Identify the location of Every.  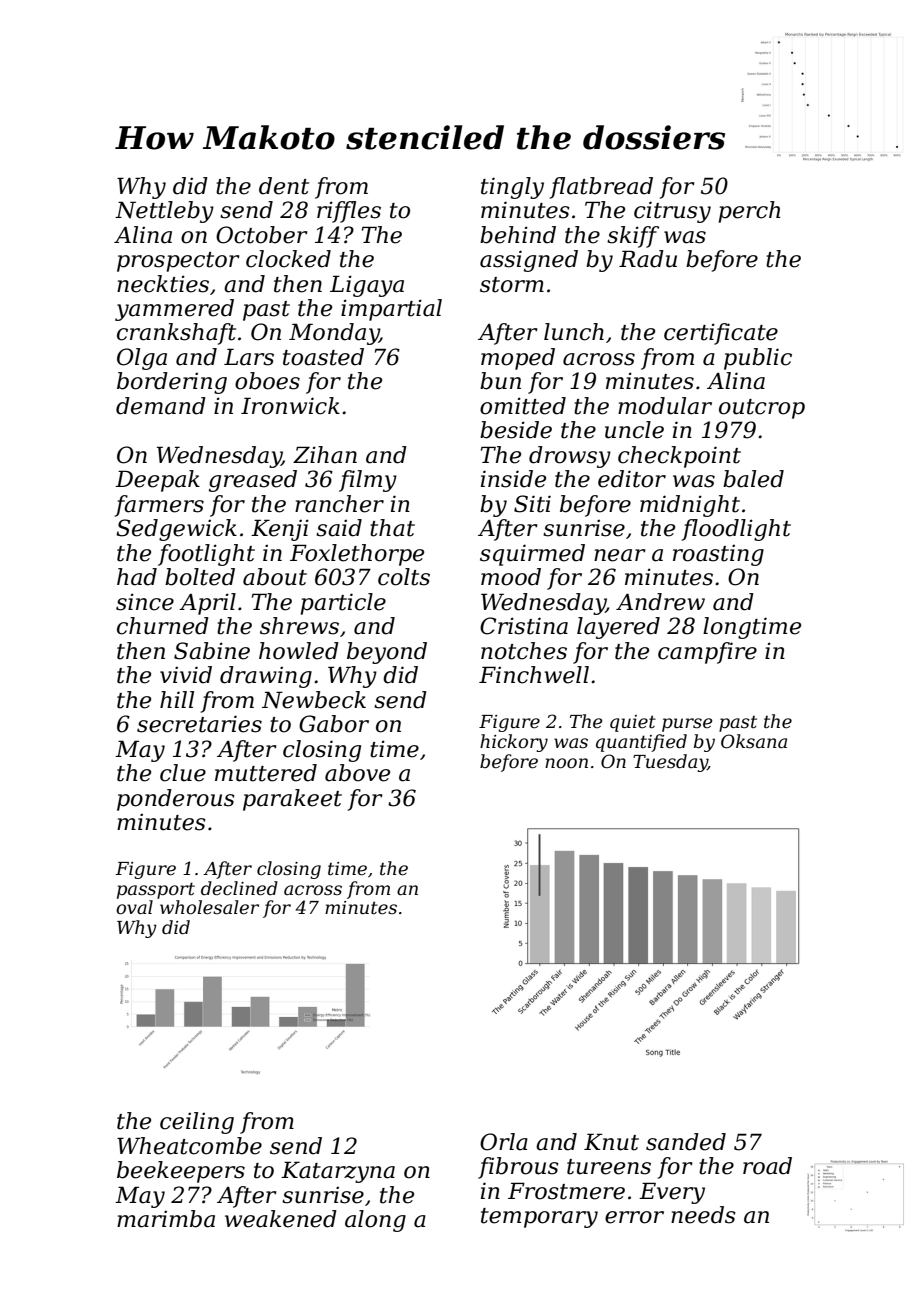
(672, 1193).
